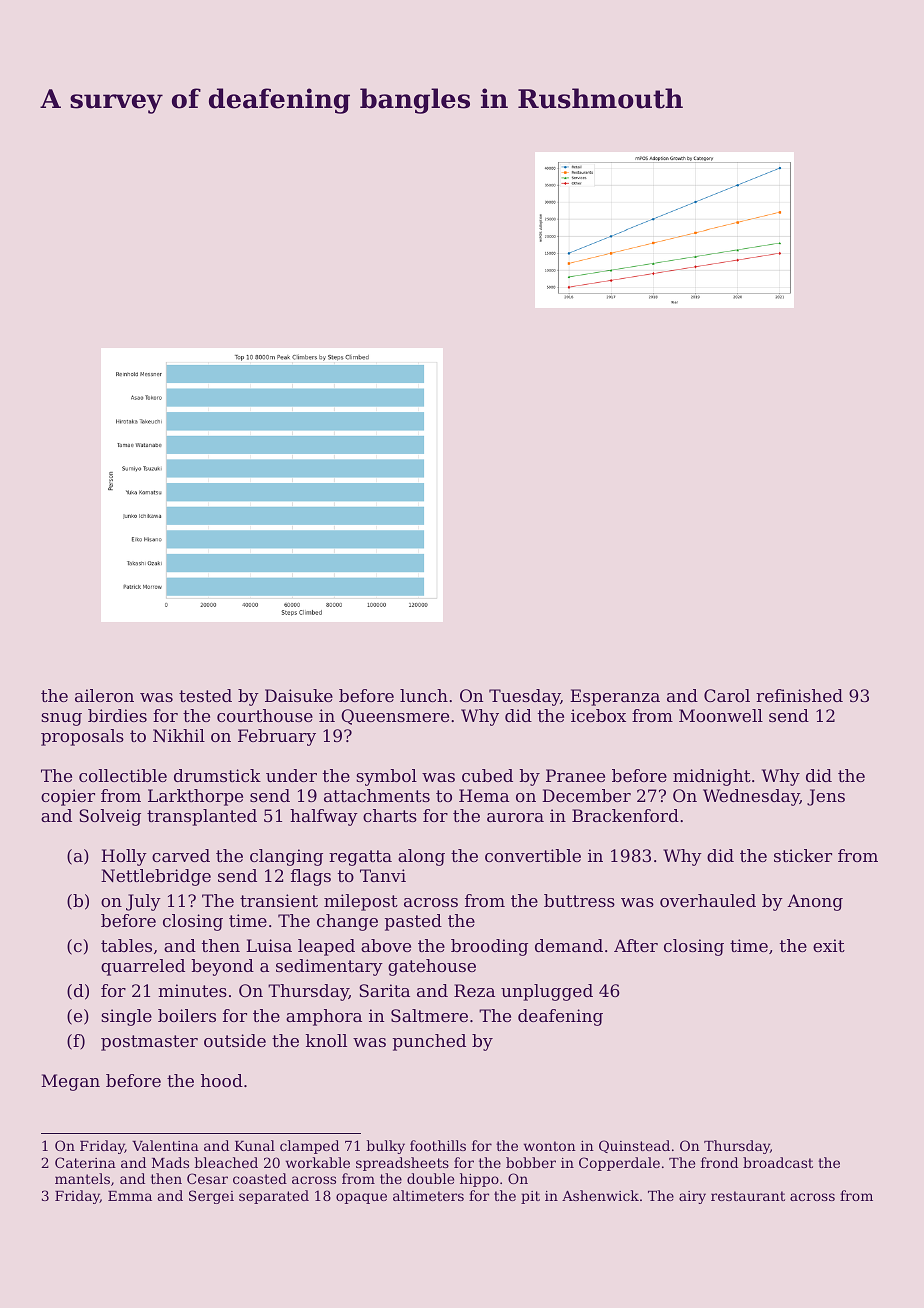 This screenshot has height=1308, width=924. Describe the element at coordinates (799, 695) in the screenshot. I see `refinished` at that location.
